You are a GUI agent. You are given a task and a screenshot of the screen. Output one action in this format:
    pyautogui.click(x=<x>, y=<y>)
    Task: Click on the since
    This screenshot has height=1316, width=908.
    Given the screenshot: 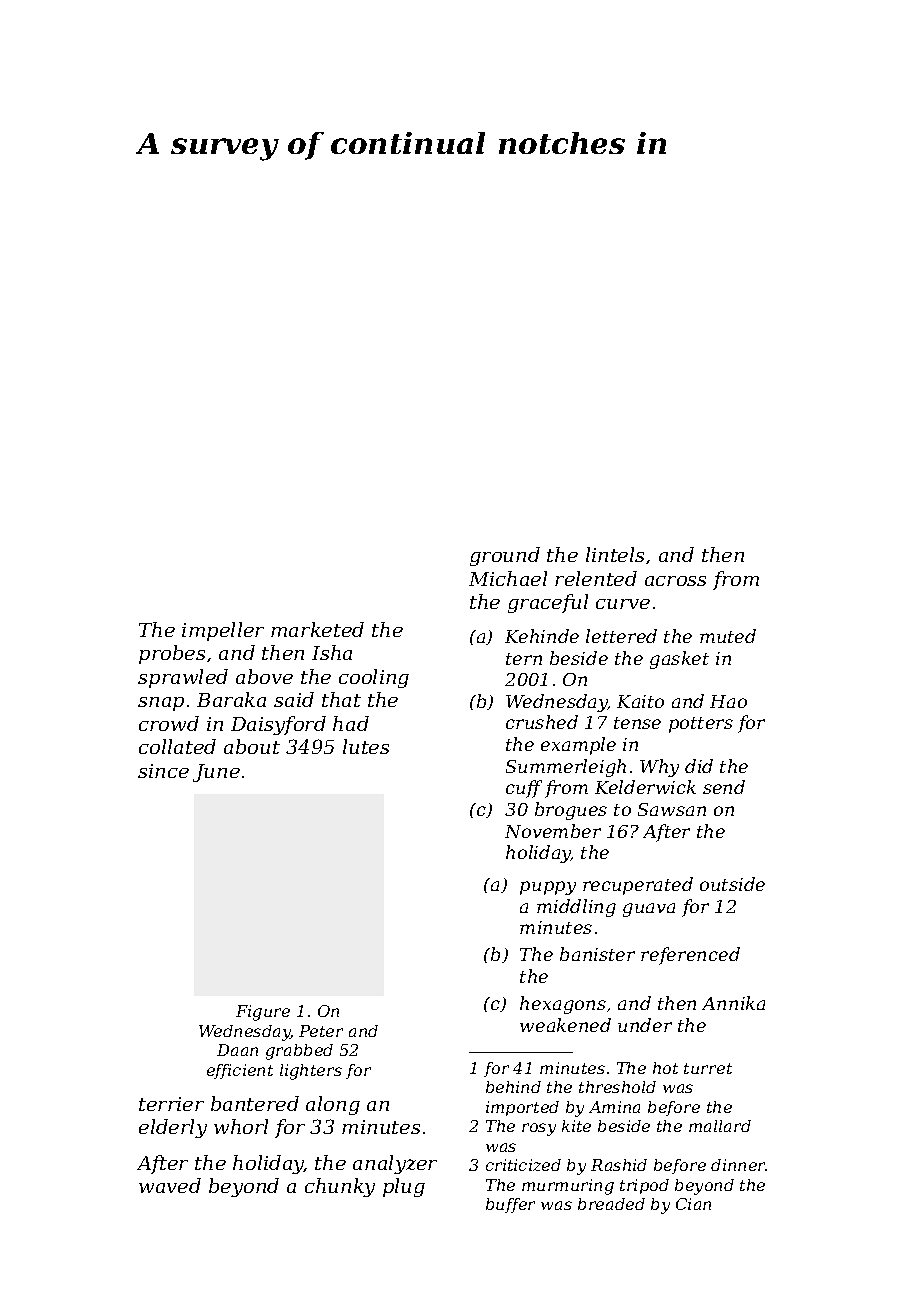 What is the action you would take?
    pyautogui.click(x=163, y=771)
